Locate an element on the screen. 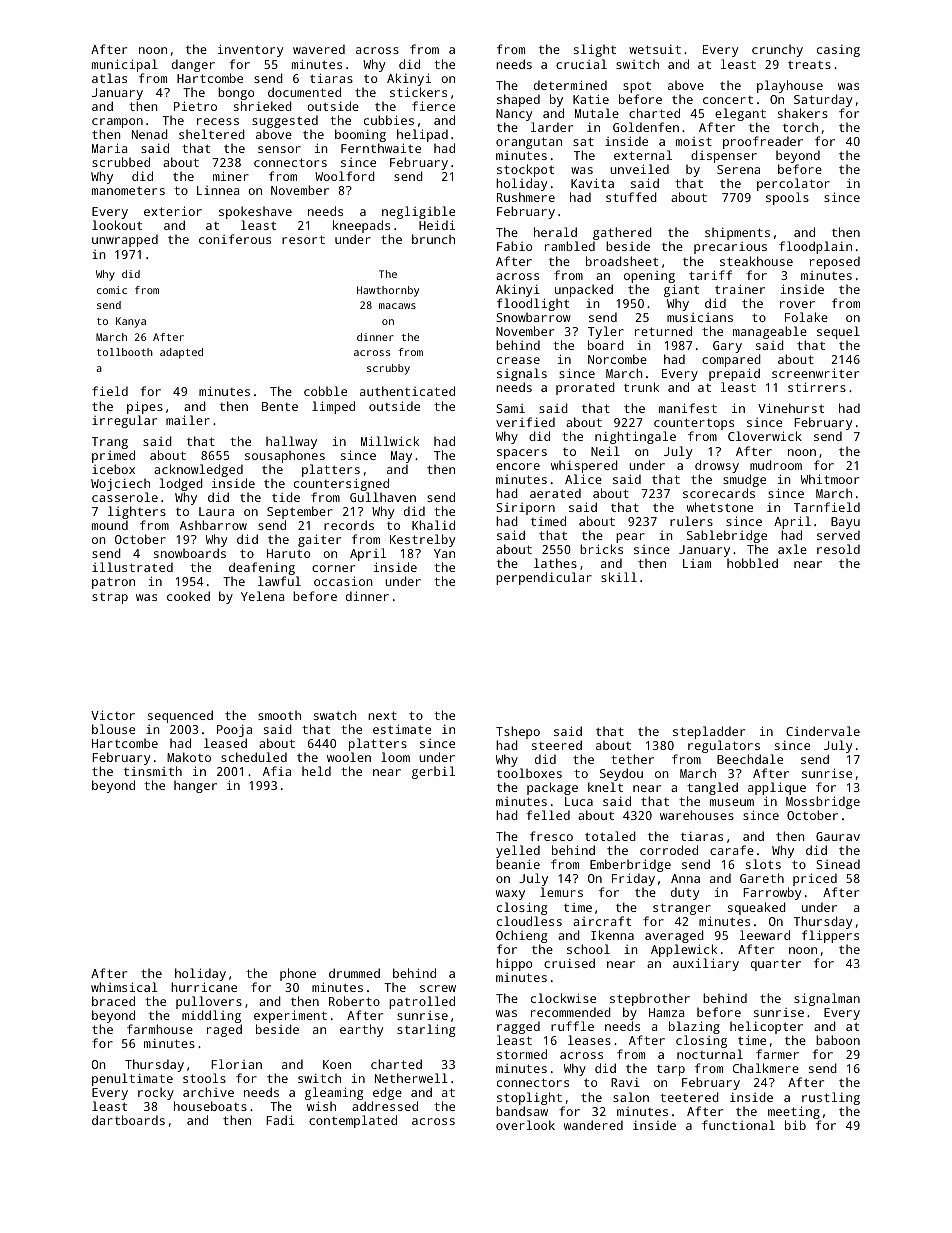  skill is located at coordinates (619, 577).
